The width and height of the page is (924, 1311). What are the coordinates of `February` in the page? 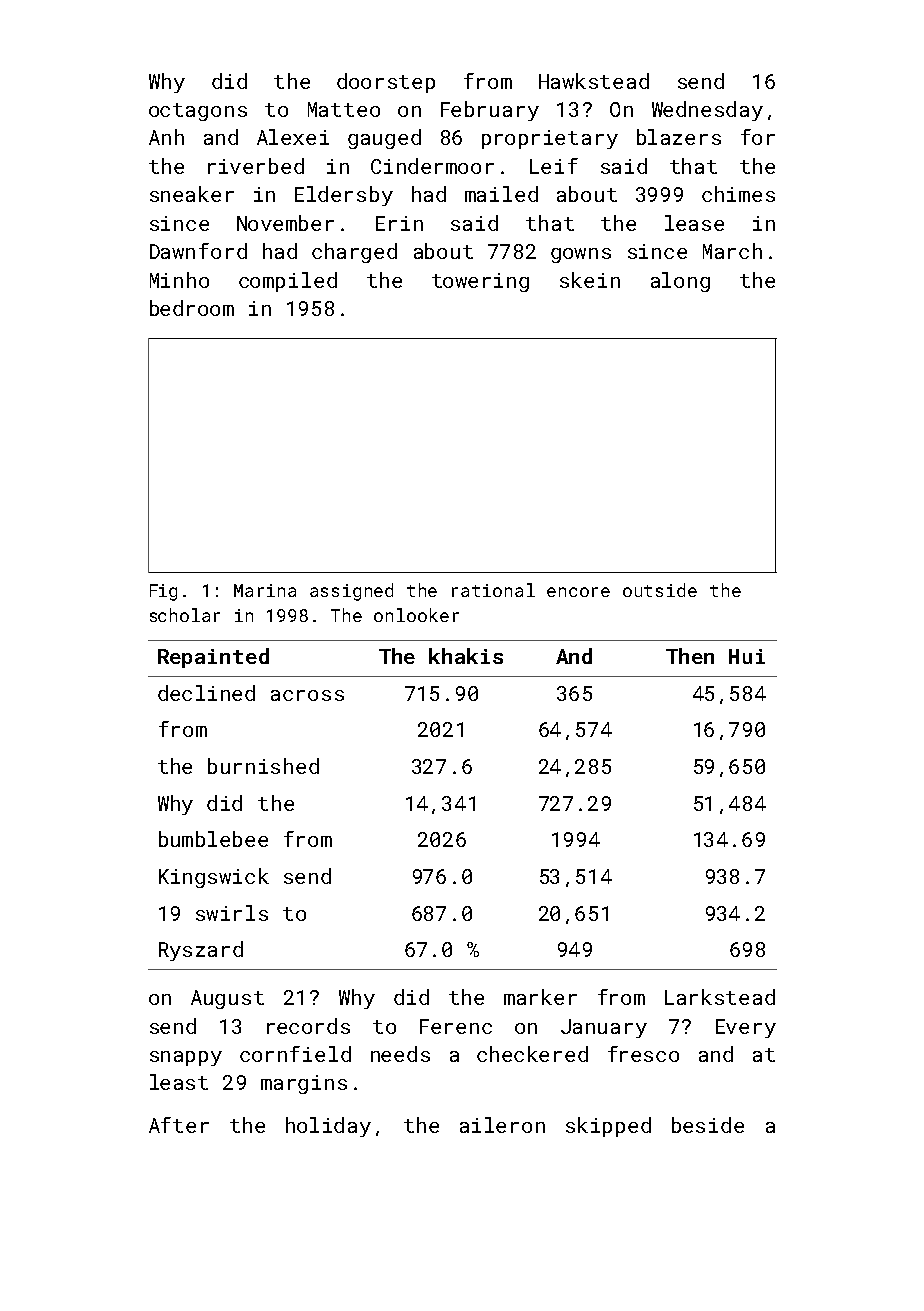 It's located at (490, 111).
